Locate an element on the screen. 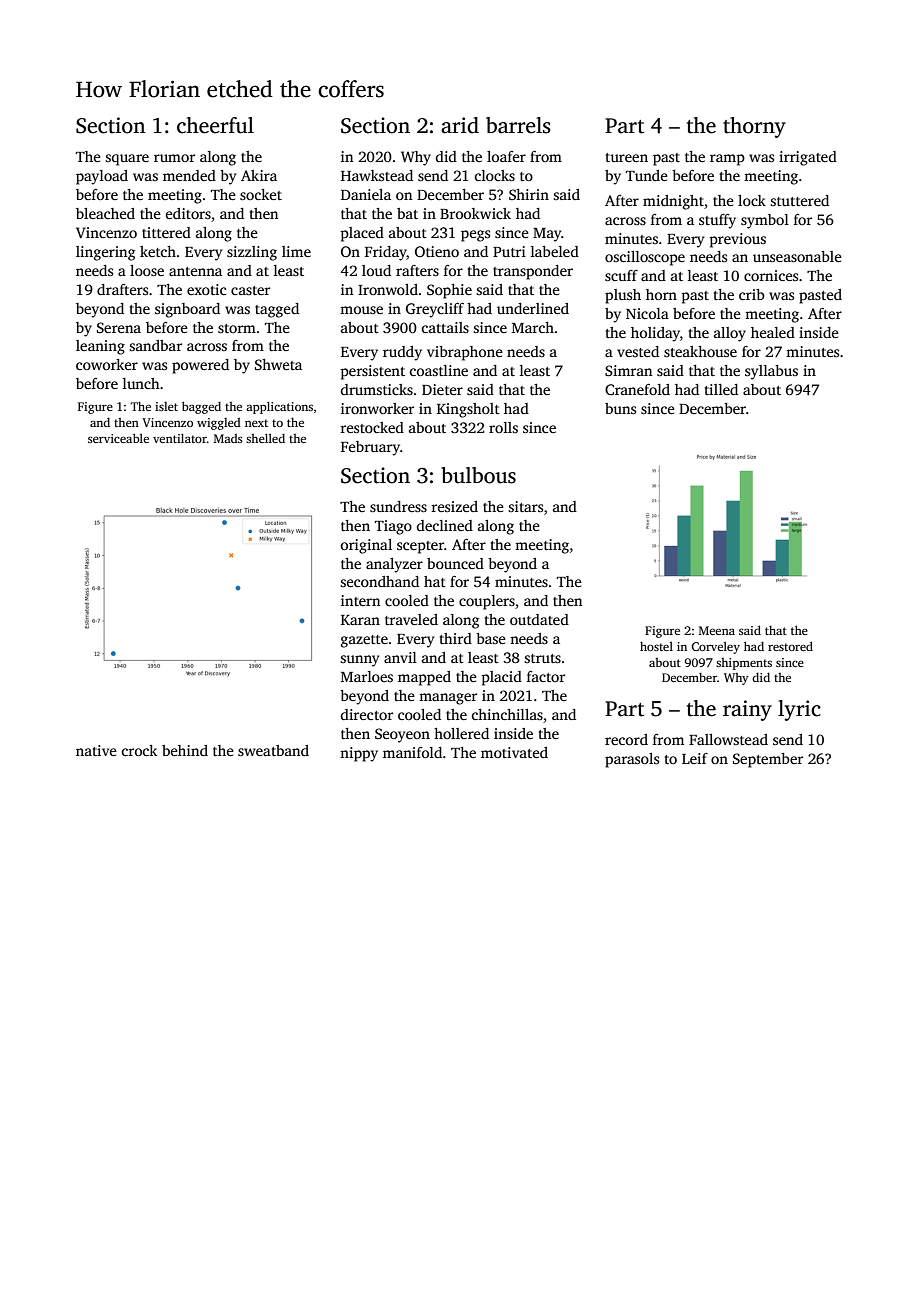 Image resolution: width=924 pixels, height=1308 pixels. motivated is located at coordinates (514, 752).
